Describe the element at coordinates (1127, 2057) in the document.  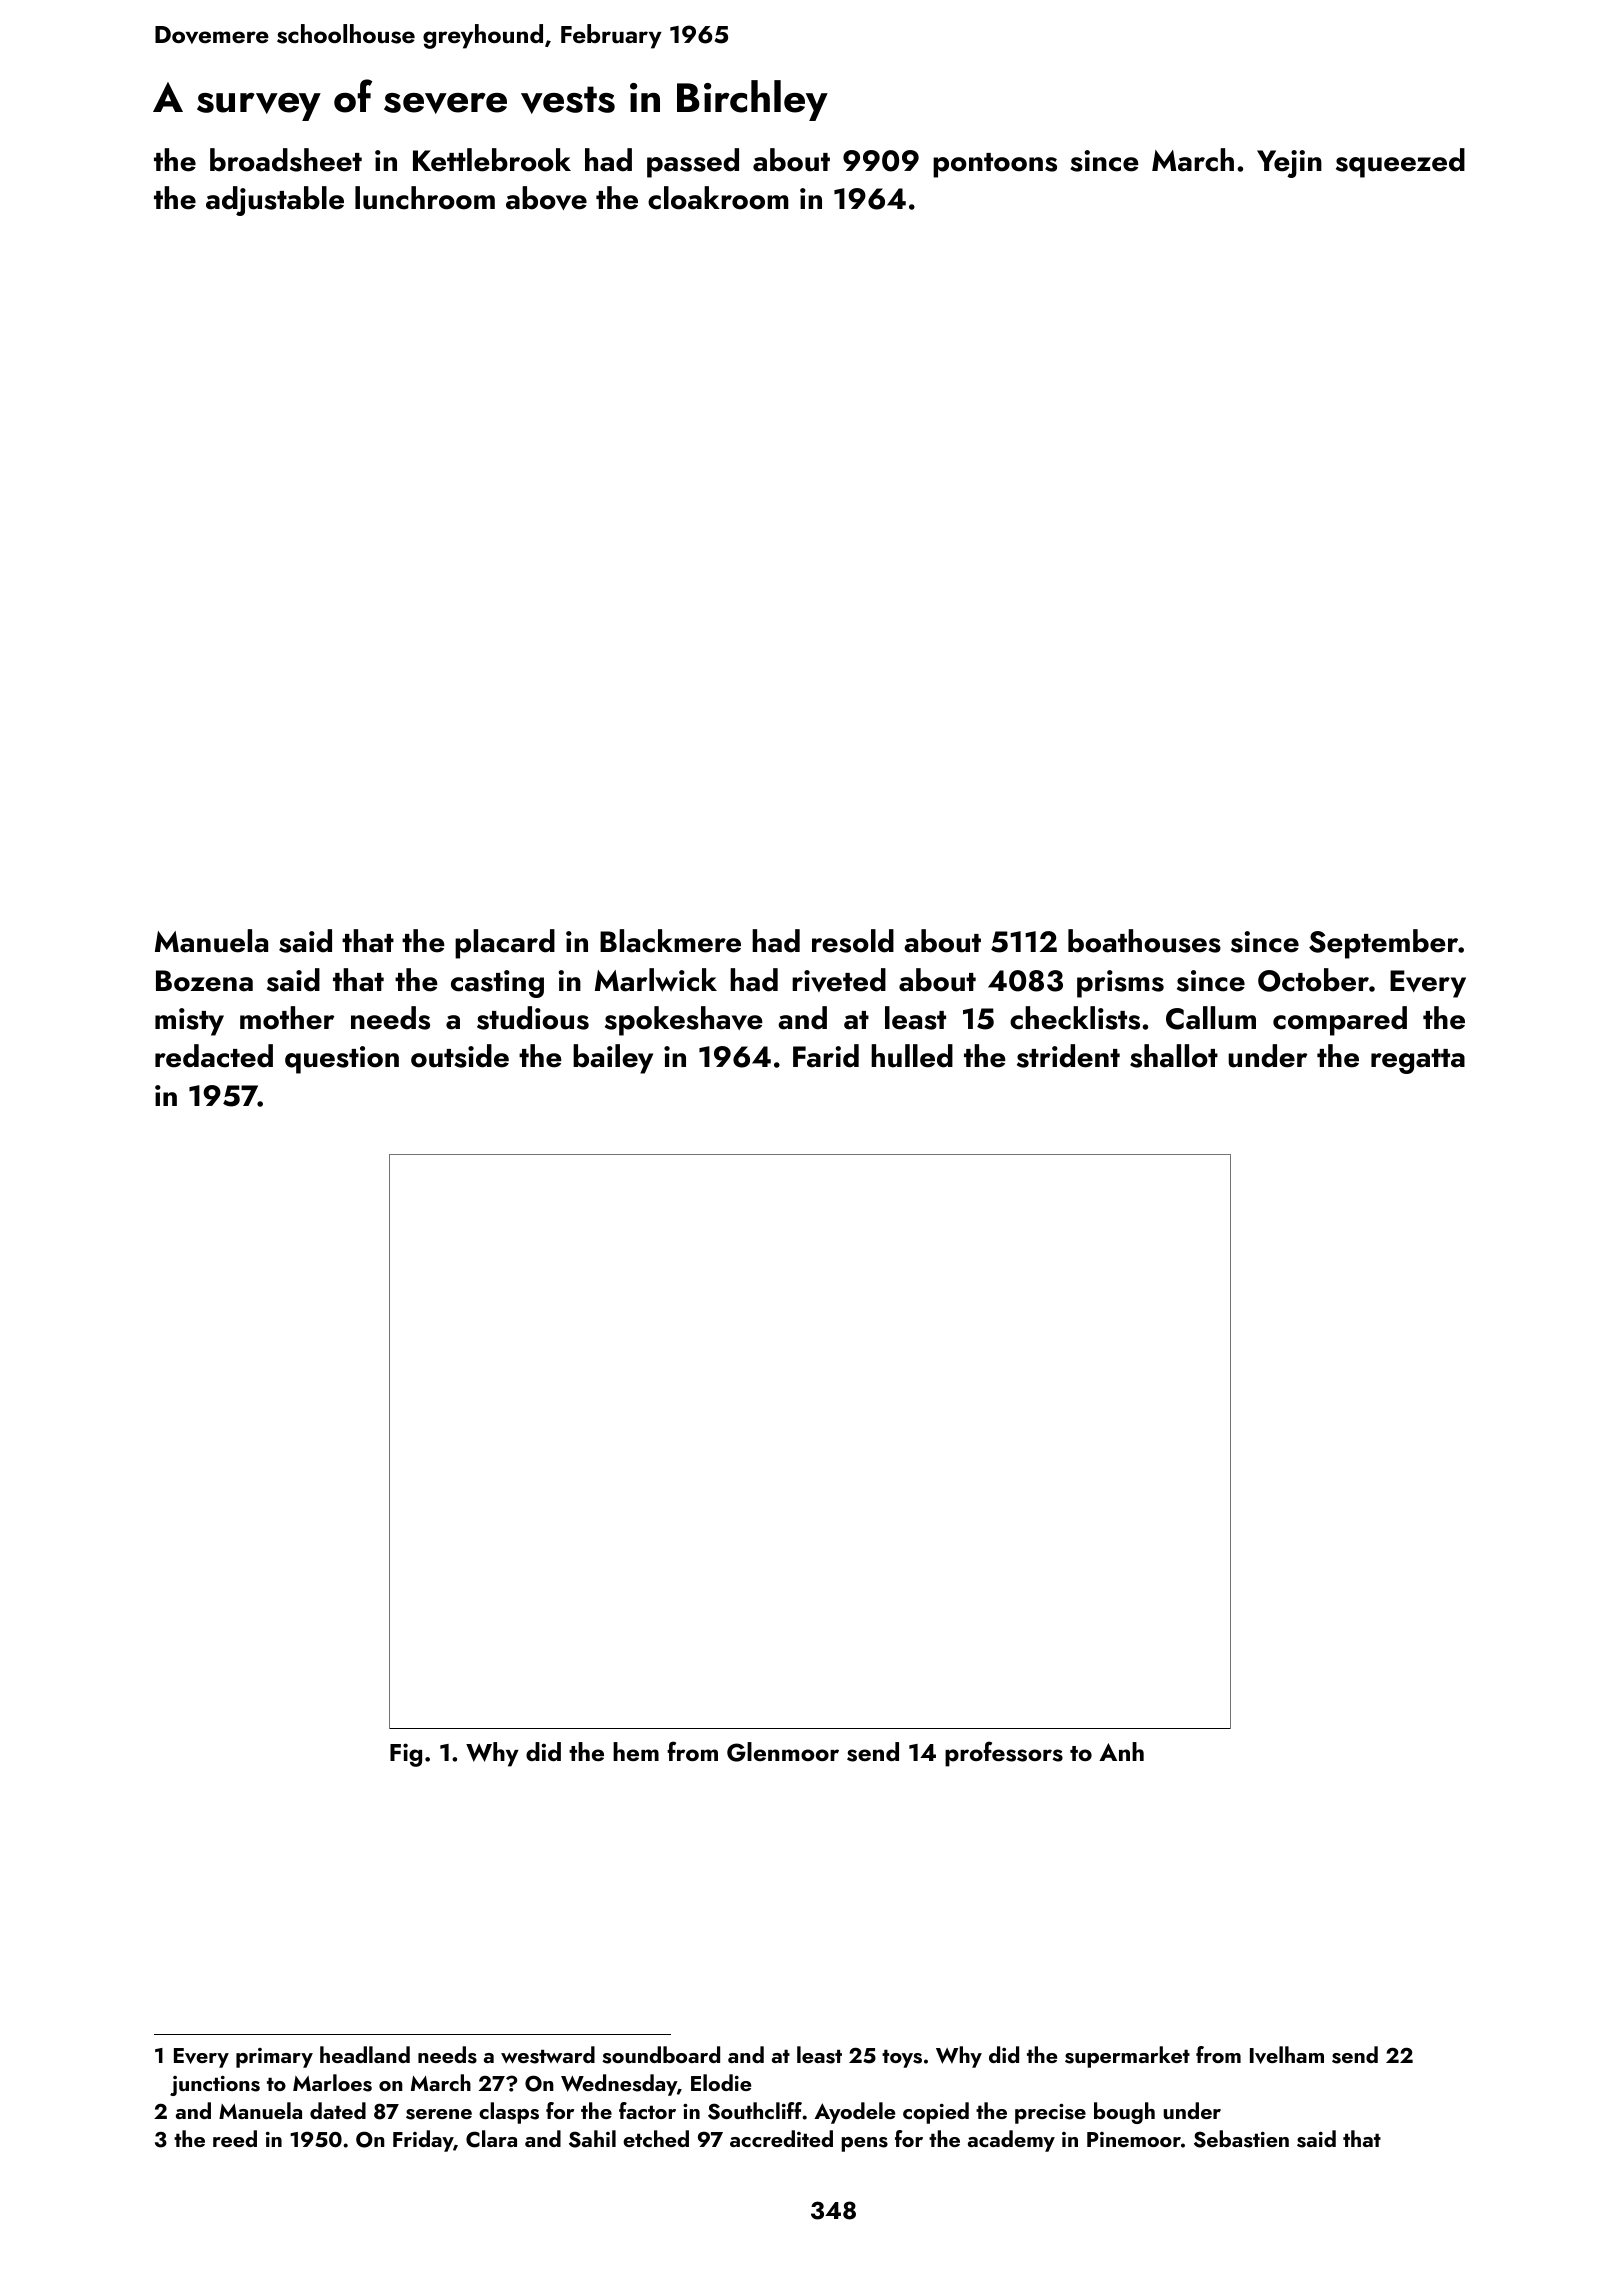
I see `supermarket` at that location.
